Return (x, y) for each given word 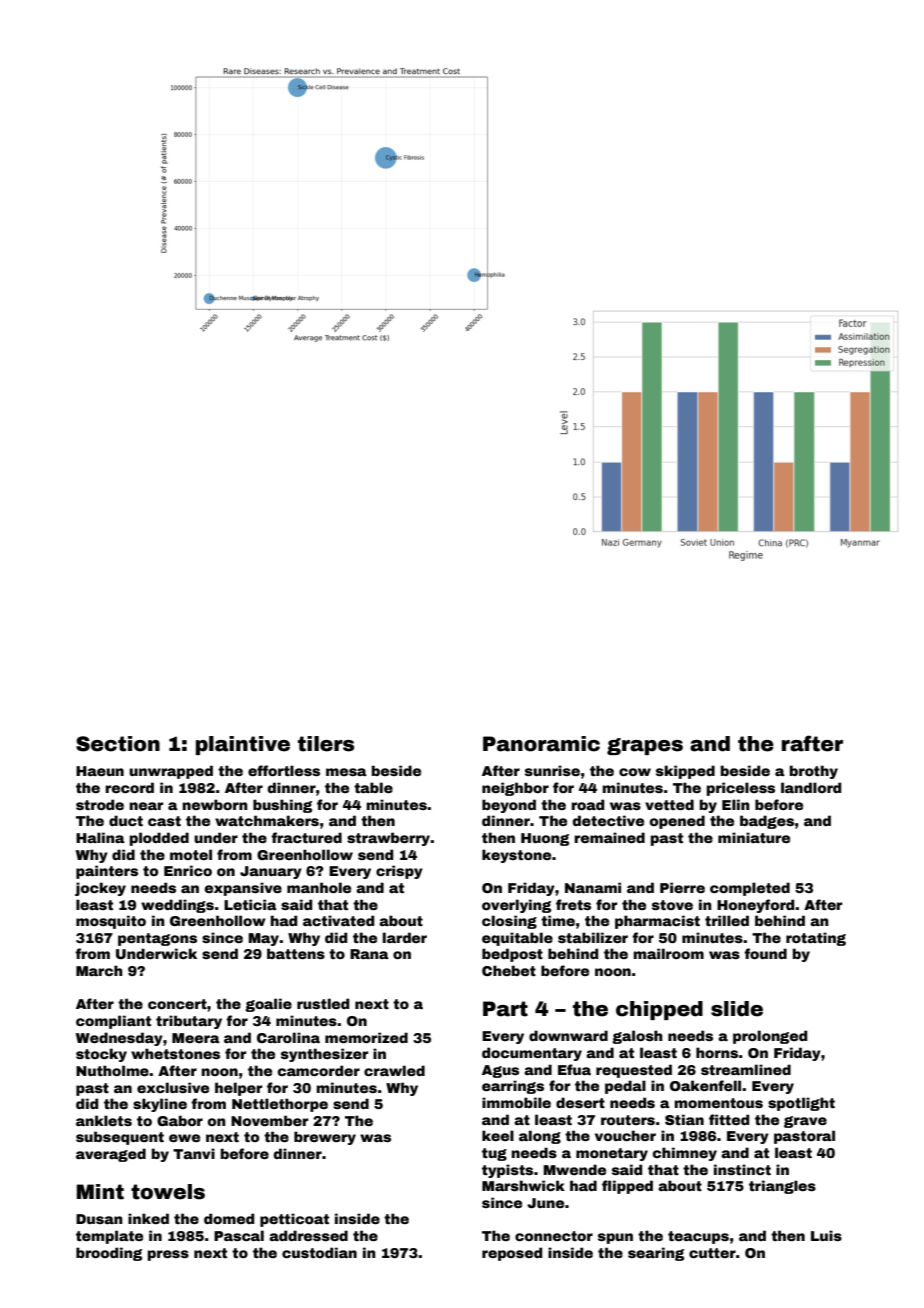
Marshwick (523, 1185)
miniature (754, 837)
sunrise (552, 770)
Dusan (99, 1219)
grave (805, 1122)
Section (118, 744)
